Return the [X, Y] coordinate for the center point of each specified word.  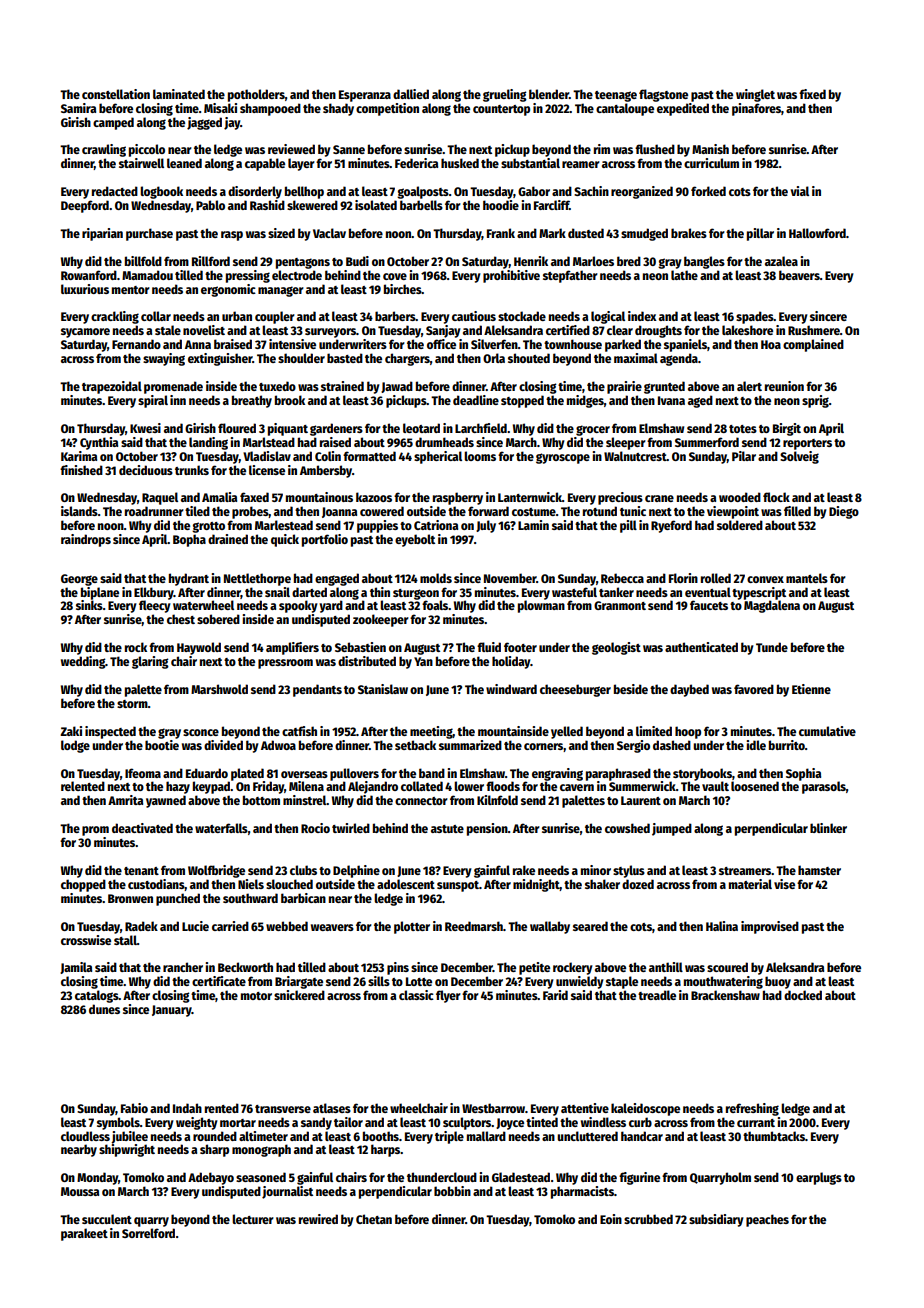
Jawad [397, 387]
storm [132, 704]
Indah [187, 1108]
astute [447, 829]
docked [803, 995]
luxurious [85, 289]
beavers [799, 275]
